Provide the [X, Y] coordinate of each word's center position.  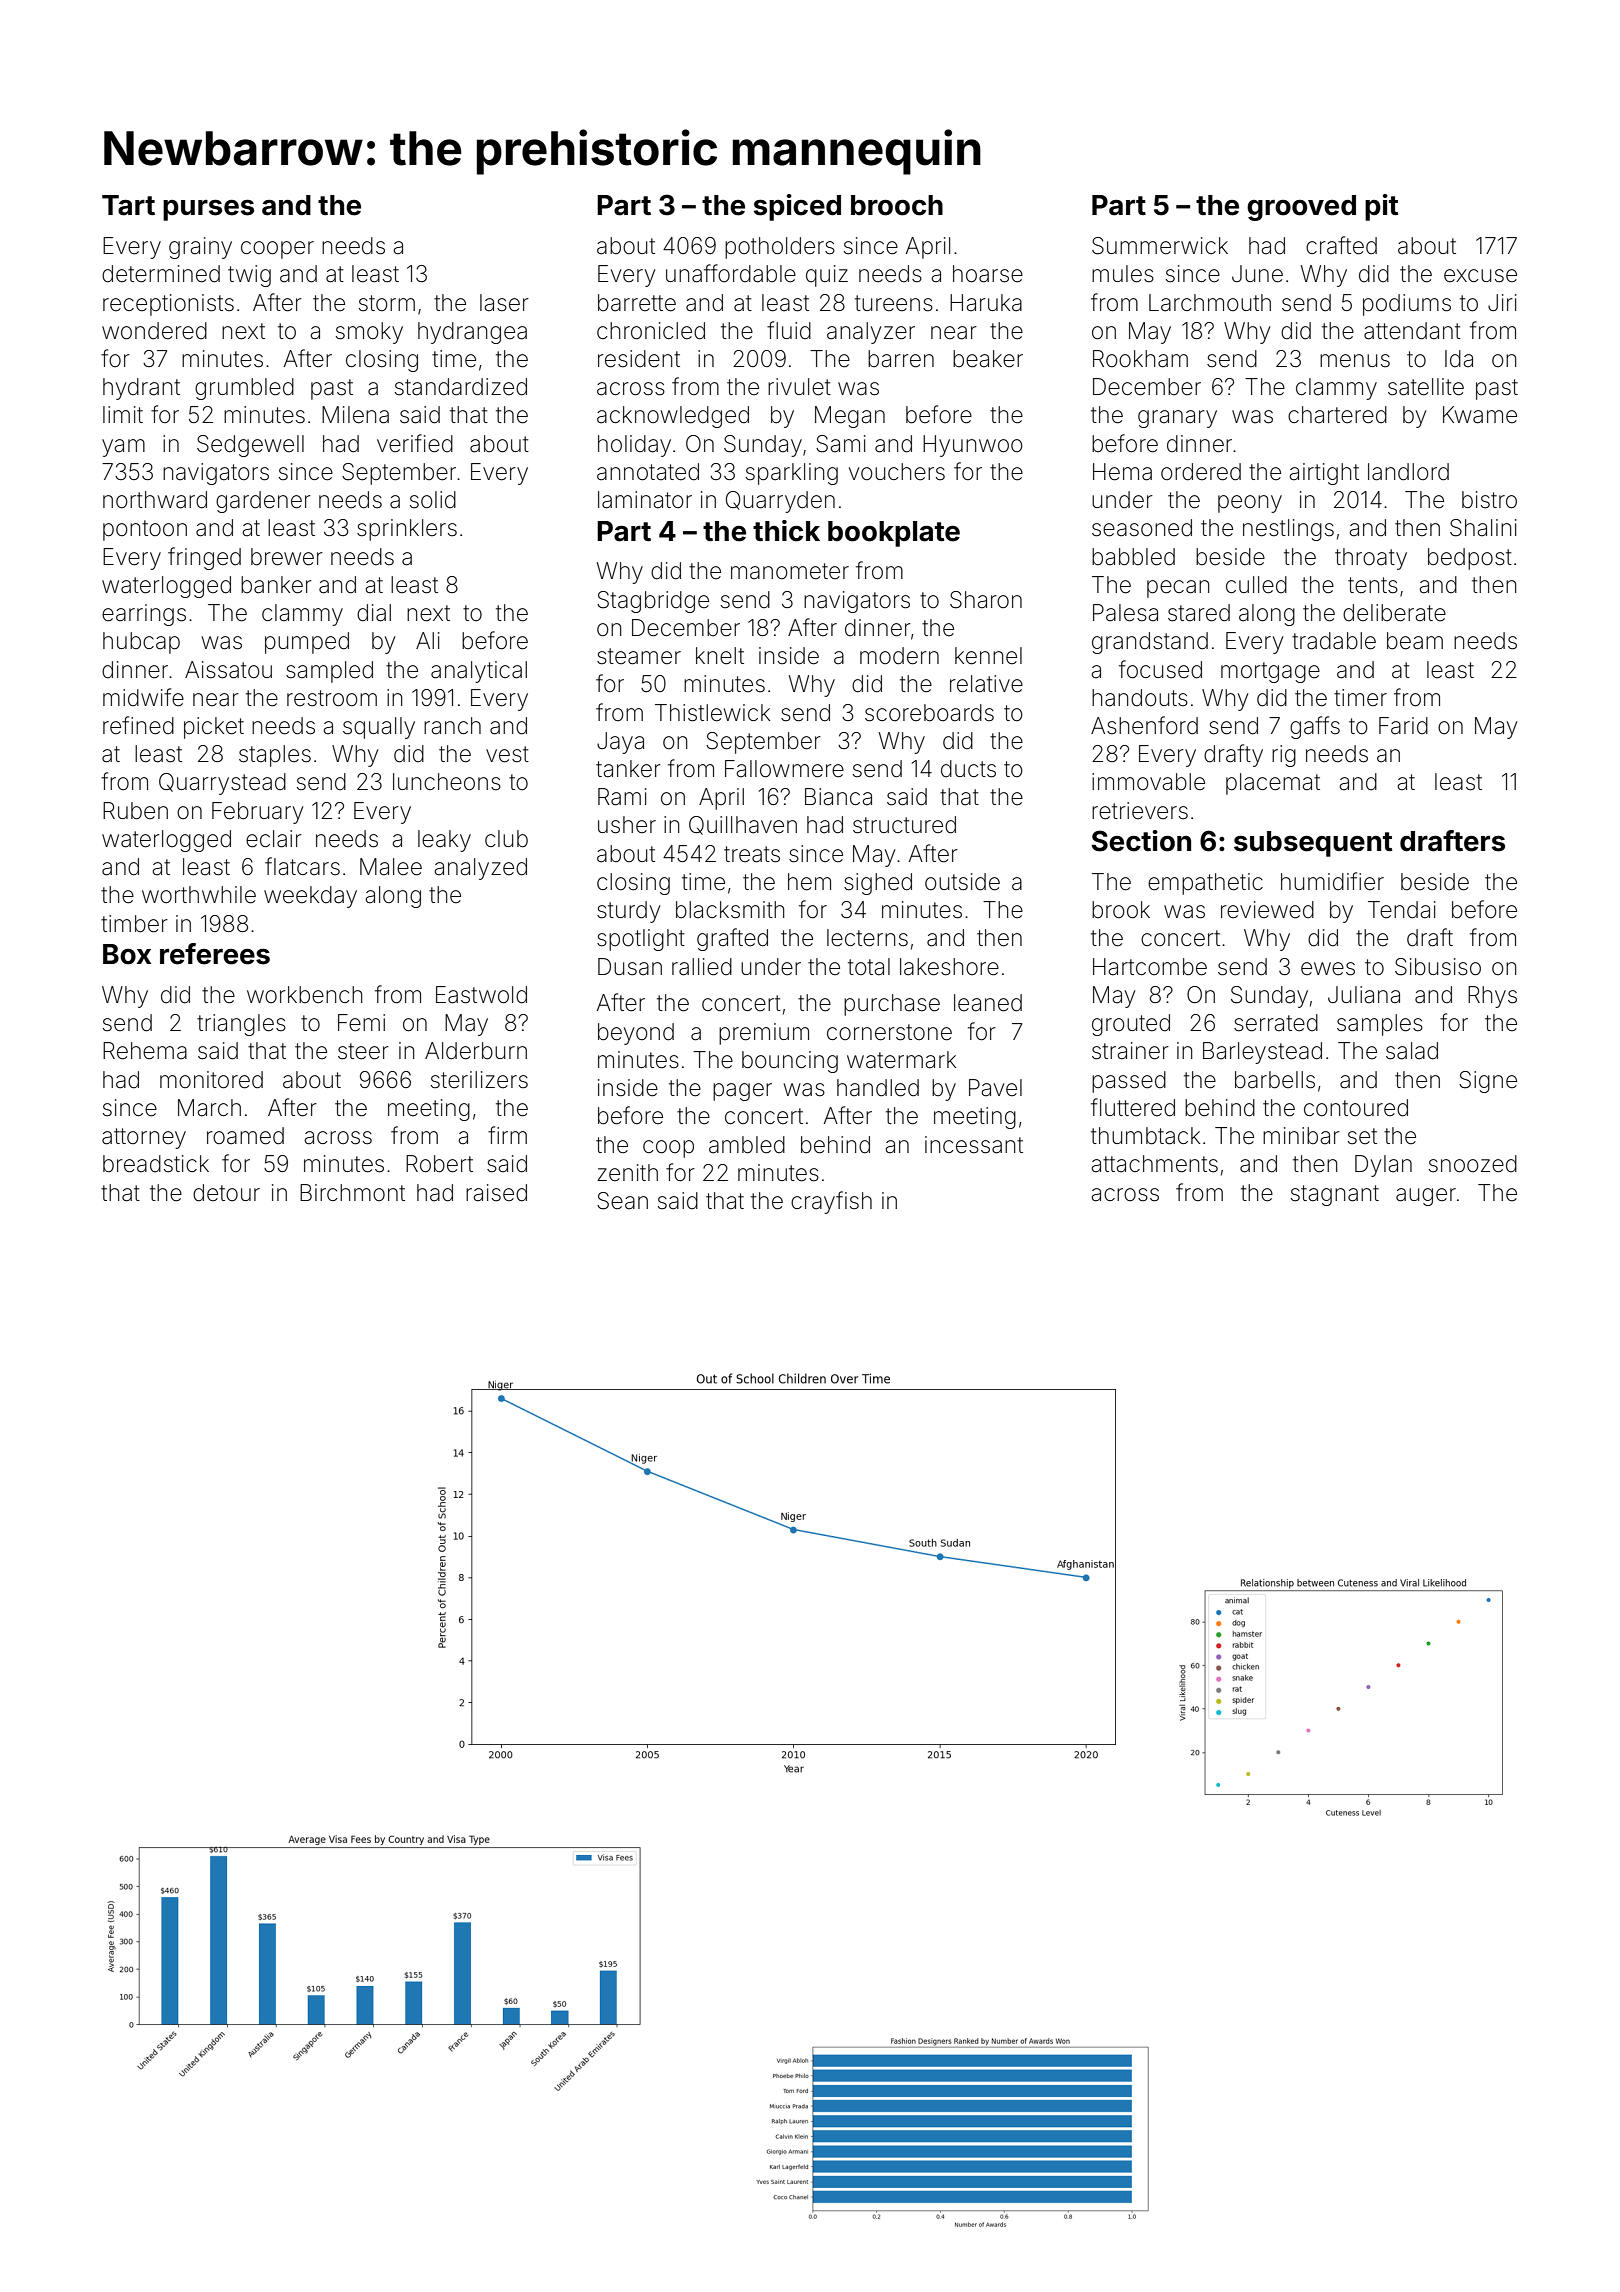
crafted [1341, 245]
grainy [200, 248]
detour [226, 1193]
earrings [144, 615]
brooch [897, 205]
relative [986, 684]
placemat [1273, 784]
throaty [1371, 559]
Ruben [135, 811]
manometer [790, 571]
